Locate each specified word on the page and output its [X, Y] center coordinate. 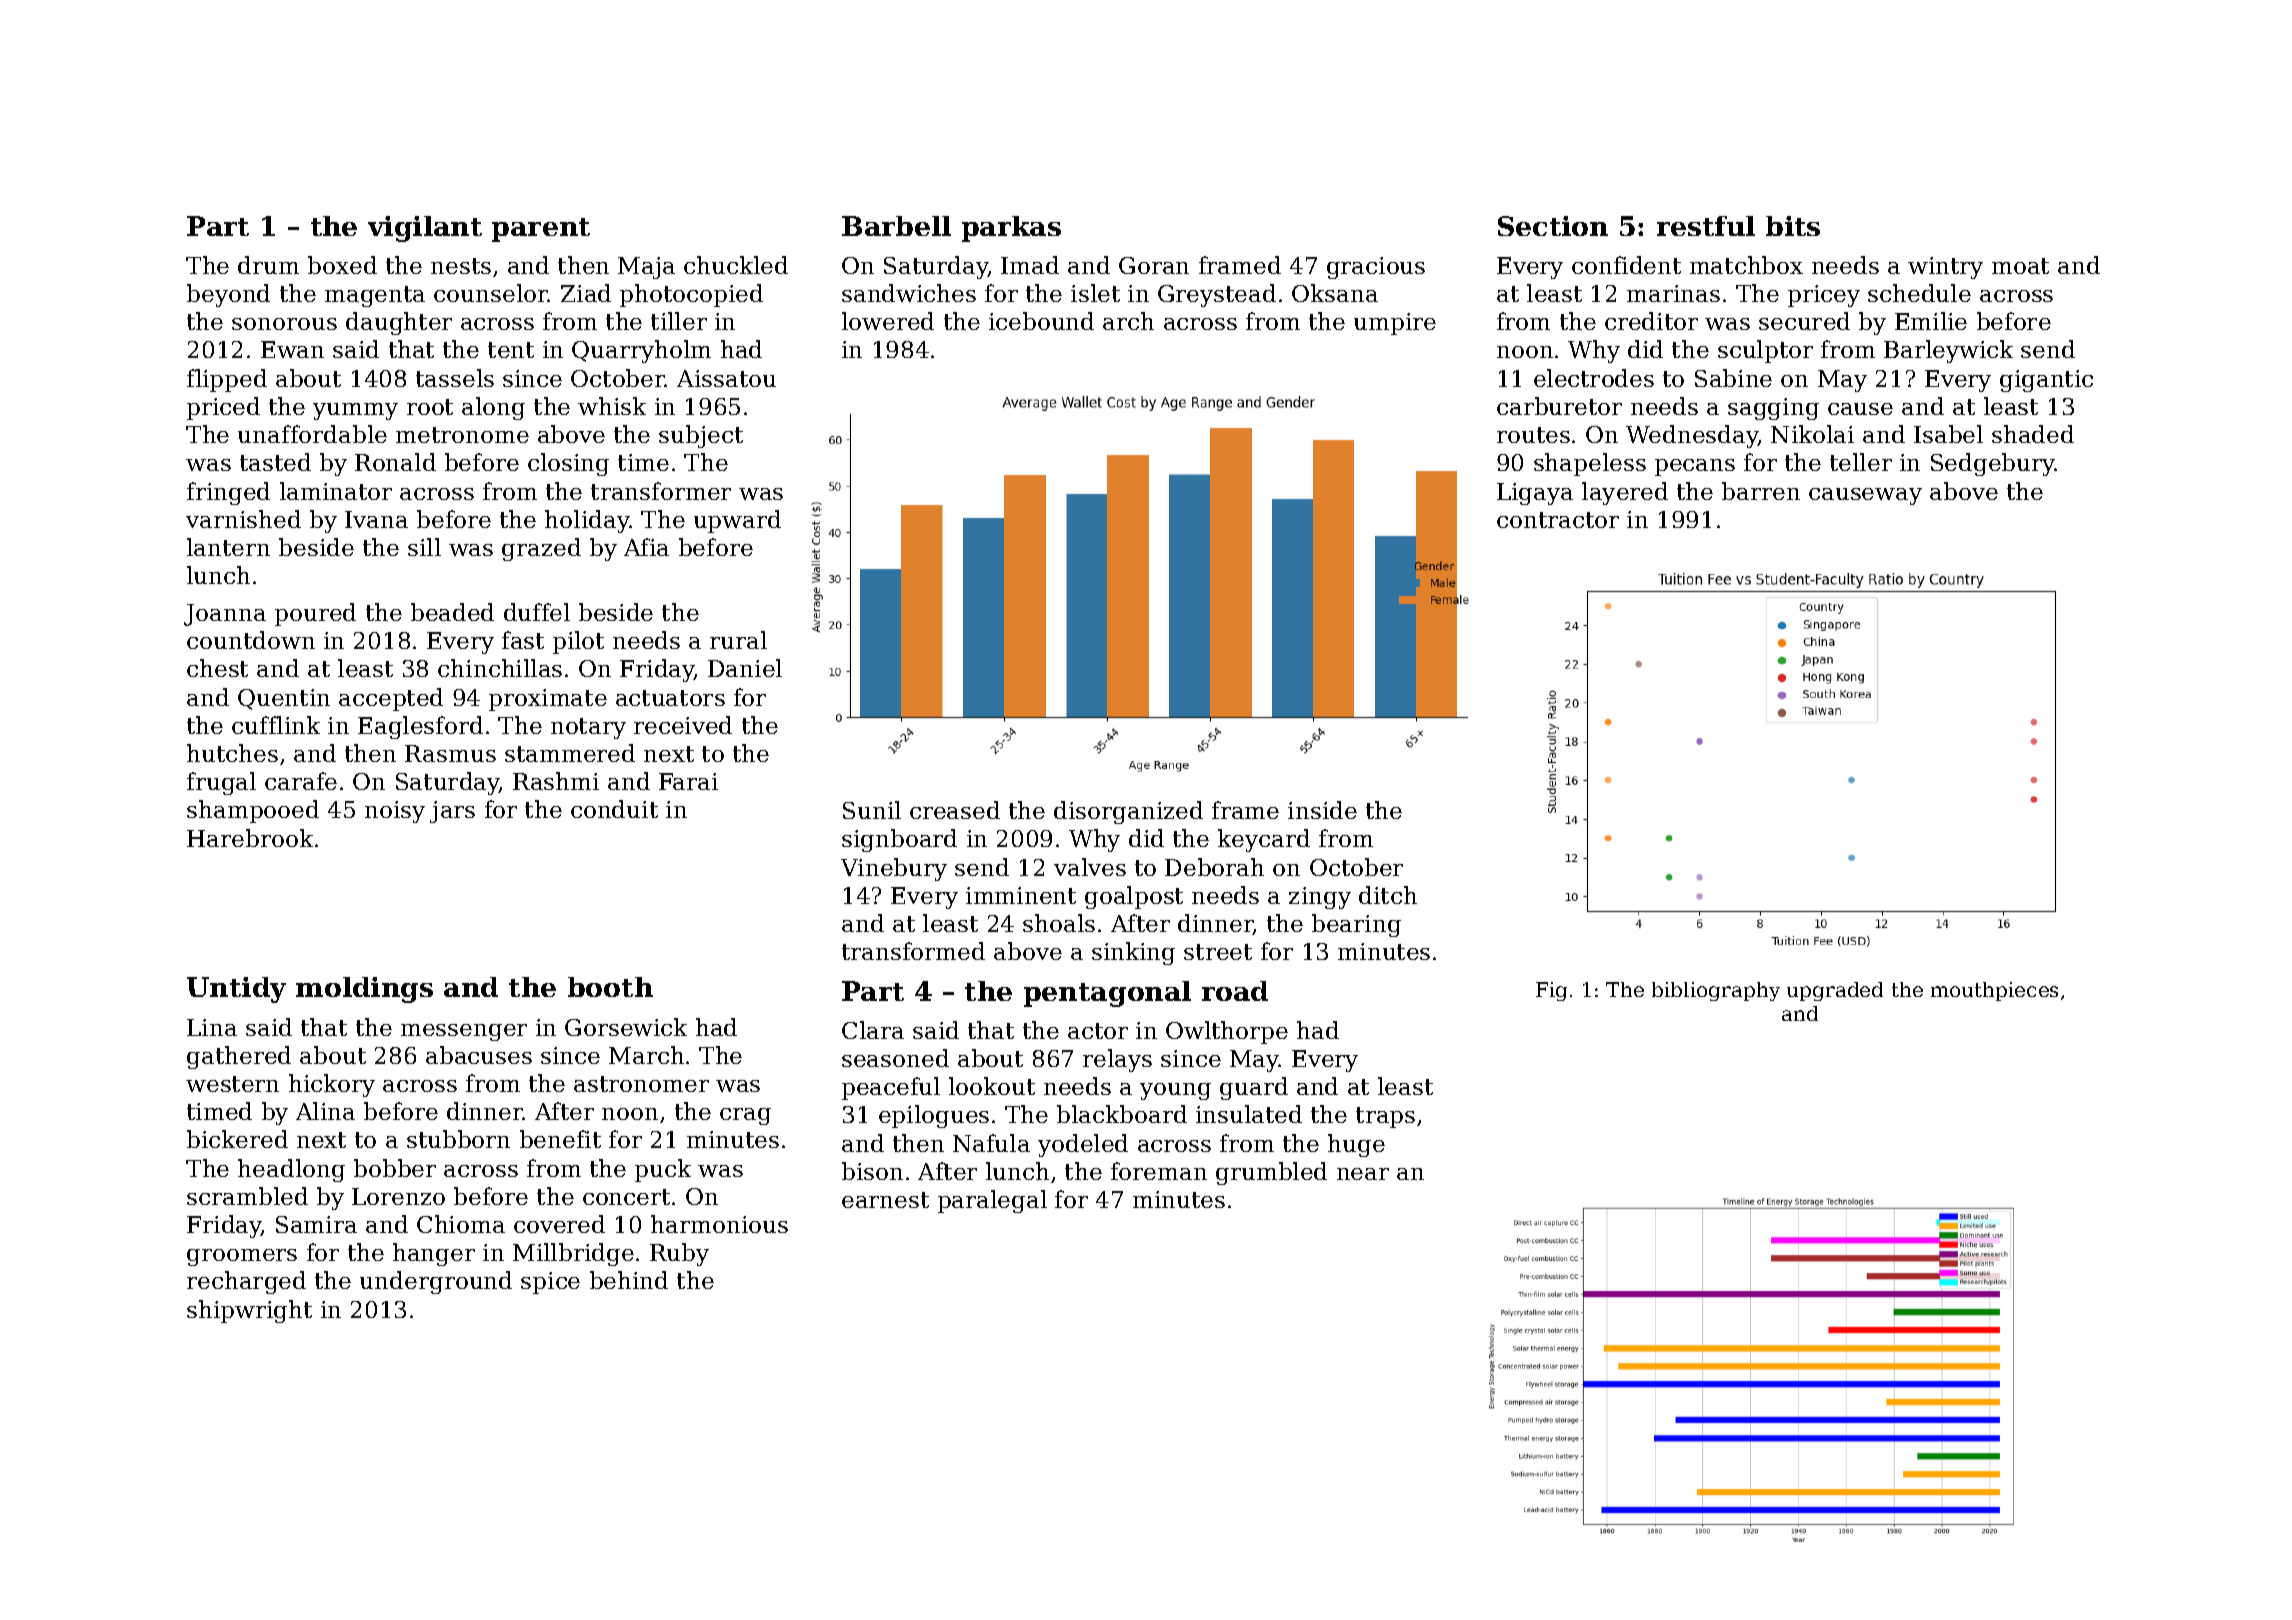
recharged [246, 1282]
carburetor [1559, 406]
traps [1385, 1117]
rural [738, 640]
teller [1861, 462]
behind [629, 1280]
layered [1625, 493]
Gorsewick [626, 1027]
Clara [873, 1030]
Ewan [292, 349]
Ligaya [1535, 494]
